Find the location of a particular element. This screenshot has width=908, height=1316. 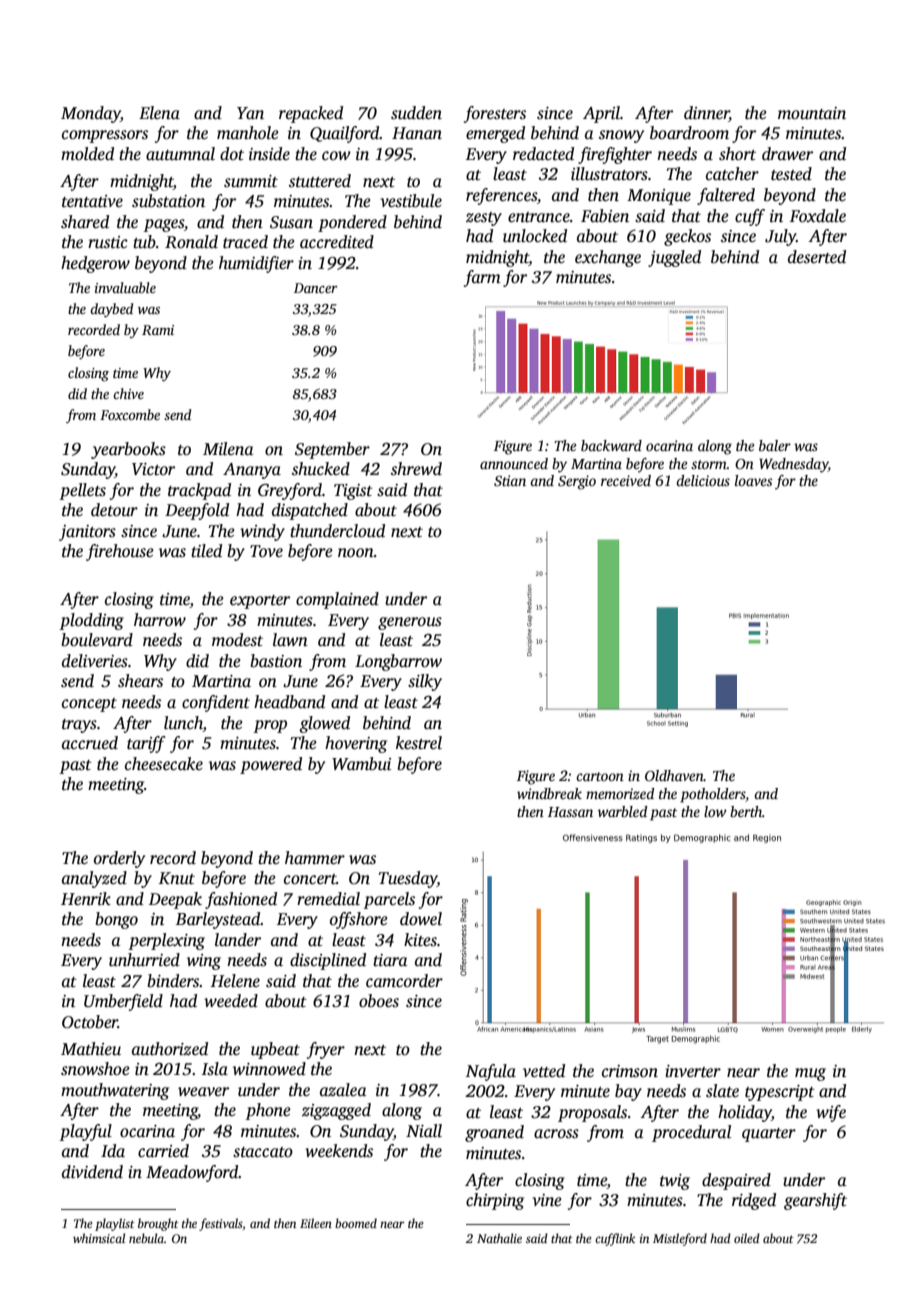

shrewd is located at coordinates (416, 469).
